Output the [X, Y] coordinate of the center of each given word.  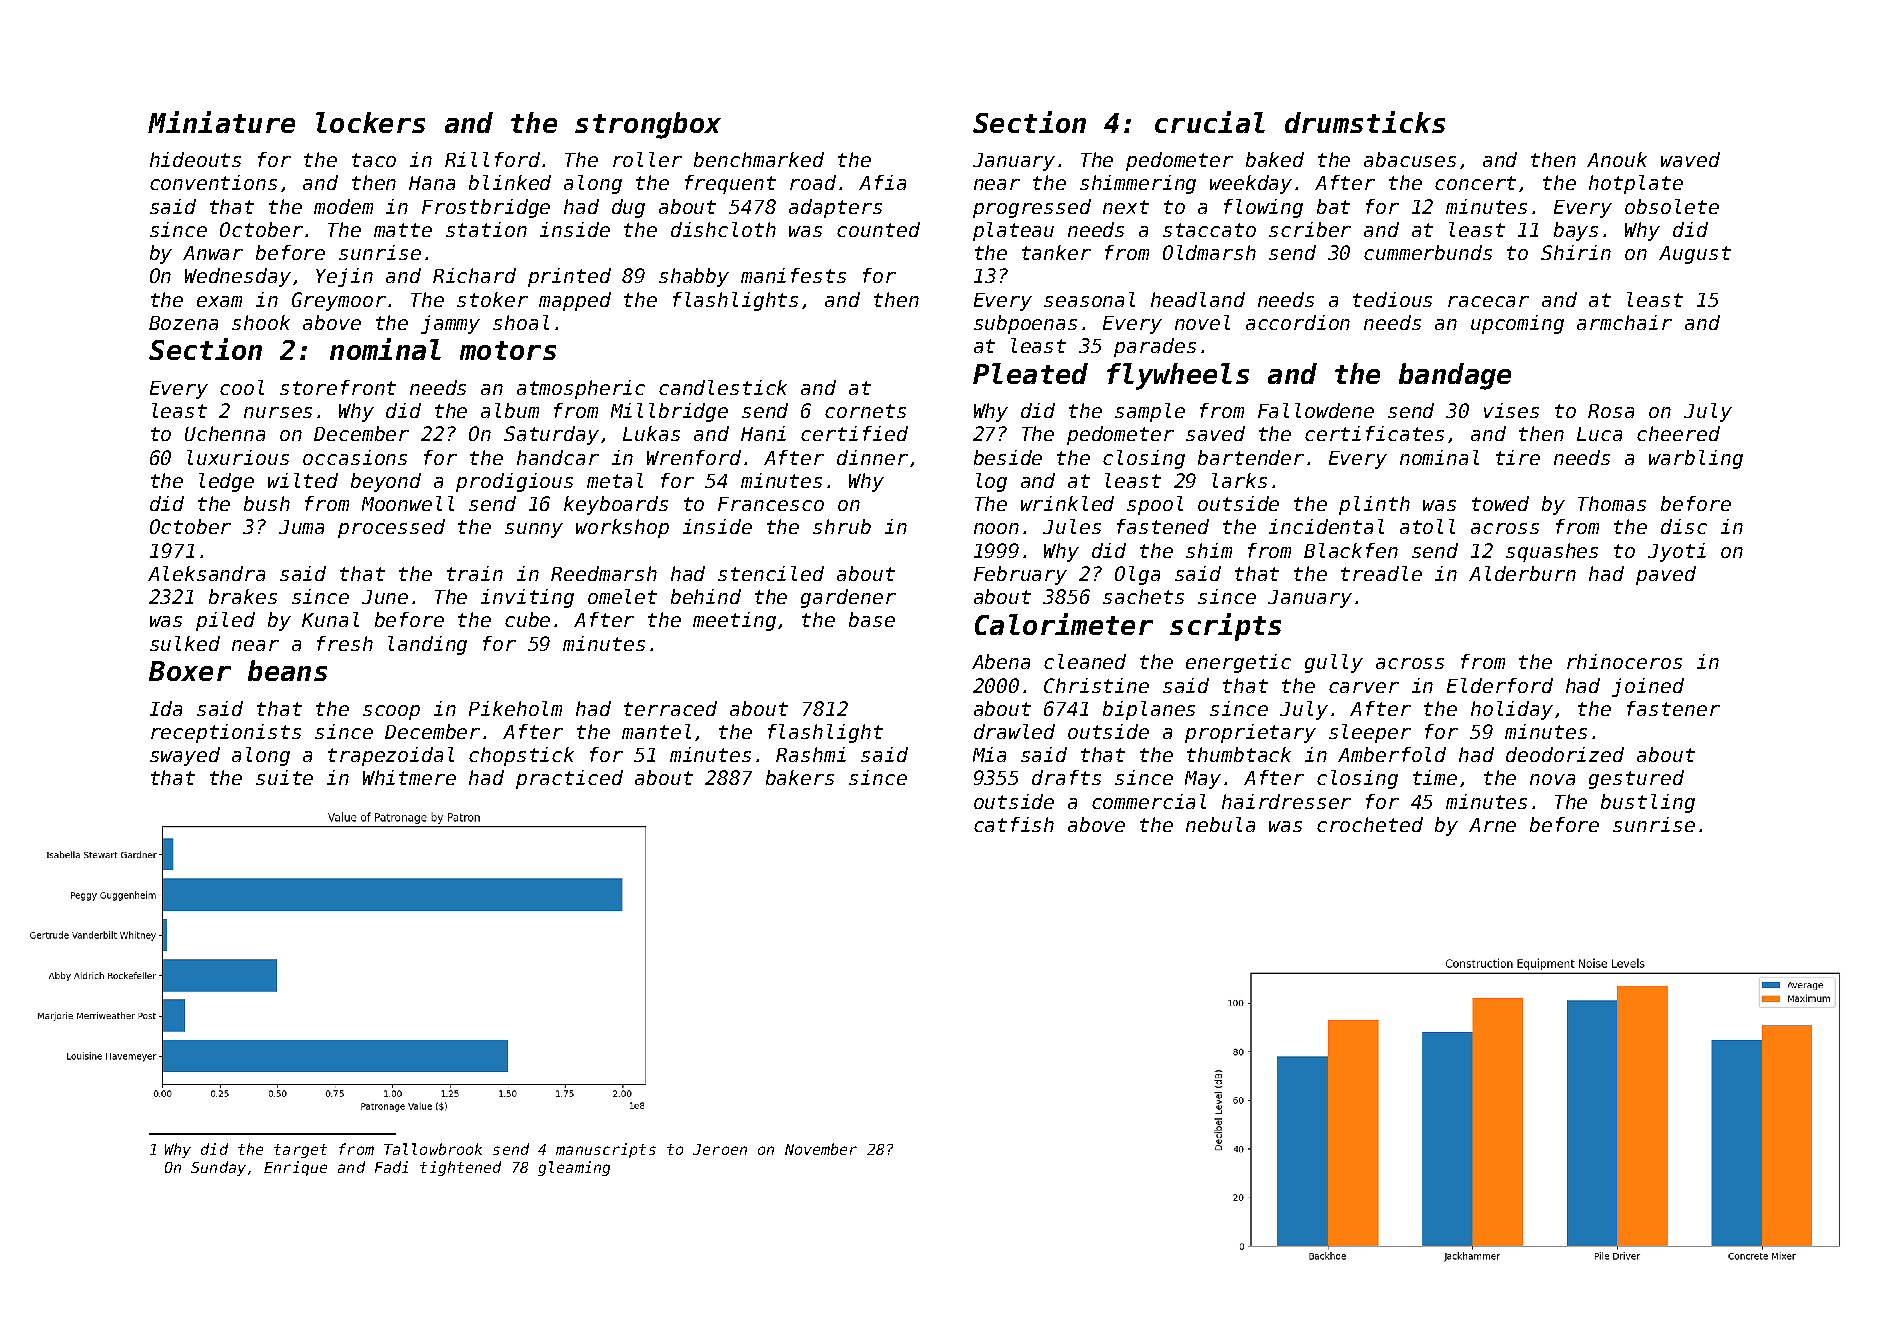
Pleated [1030, 373]
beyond [386, 482]
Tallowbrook [433, 1149]
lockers [370, 122]
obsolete [1672, 206]
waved [1690, 159]
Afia [882, 182]
